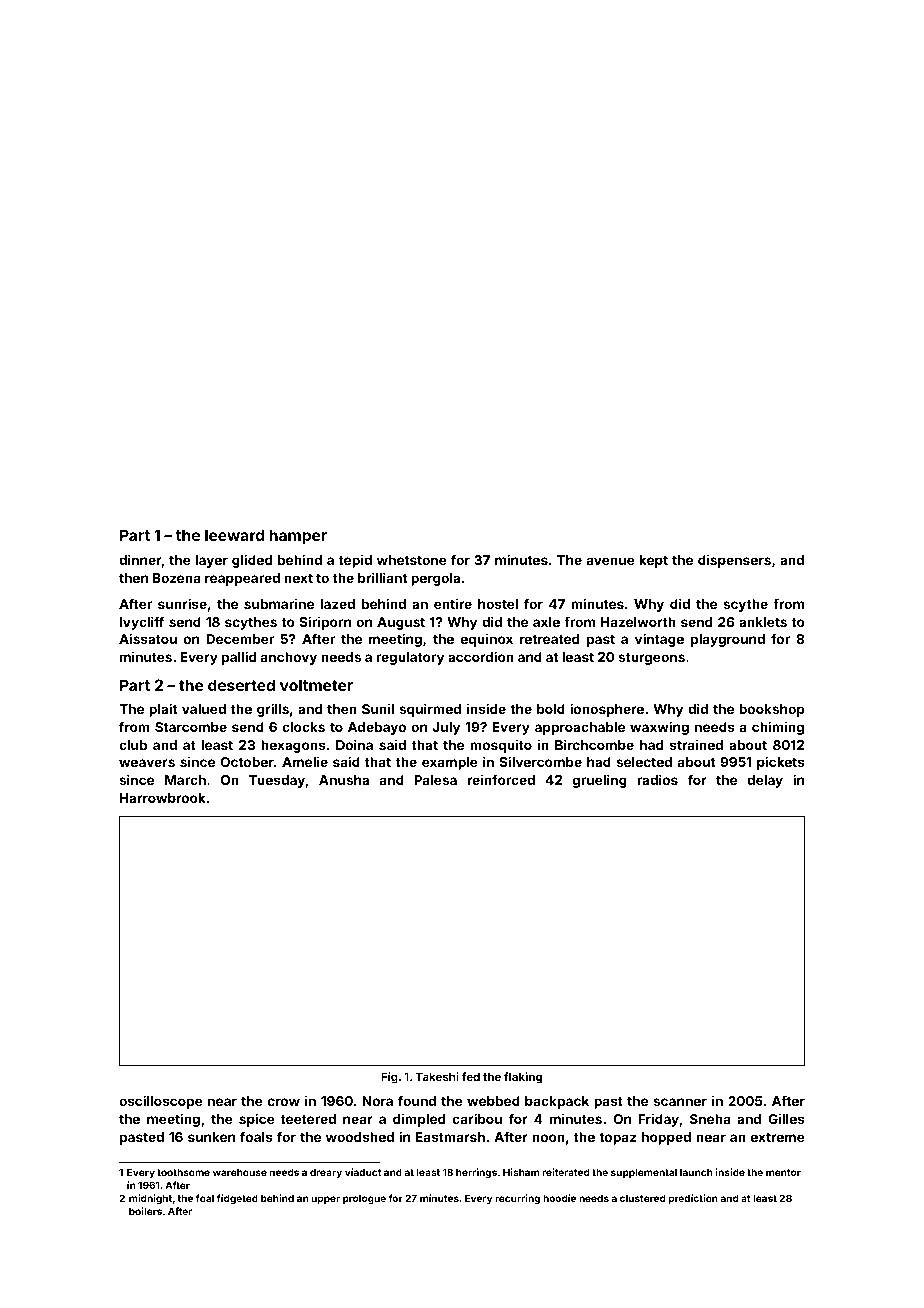 Image resolution: width=924 pixels, height=1308 pixels. What do you see at coordinates (277, 781) in the screenshot?
I see `Tuesday` at bounding box center [277, 781].
